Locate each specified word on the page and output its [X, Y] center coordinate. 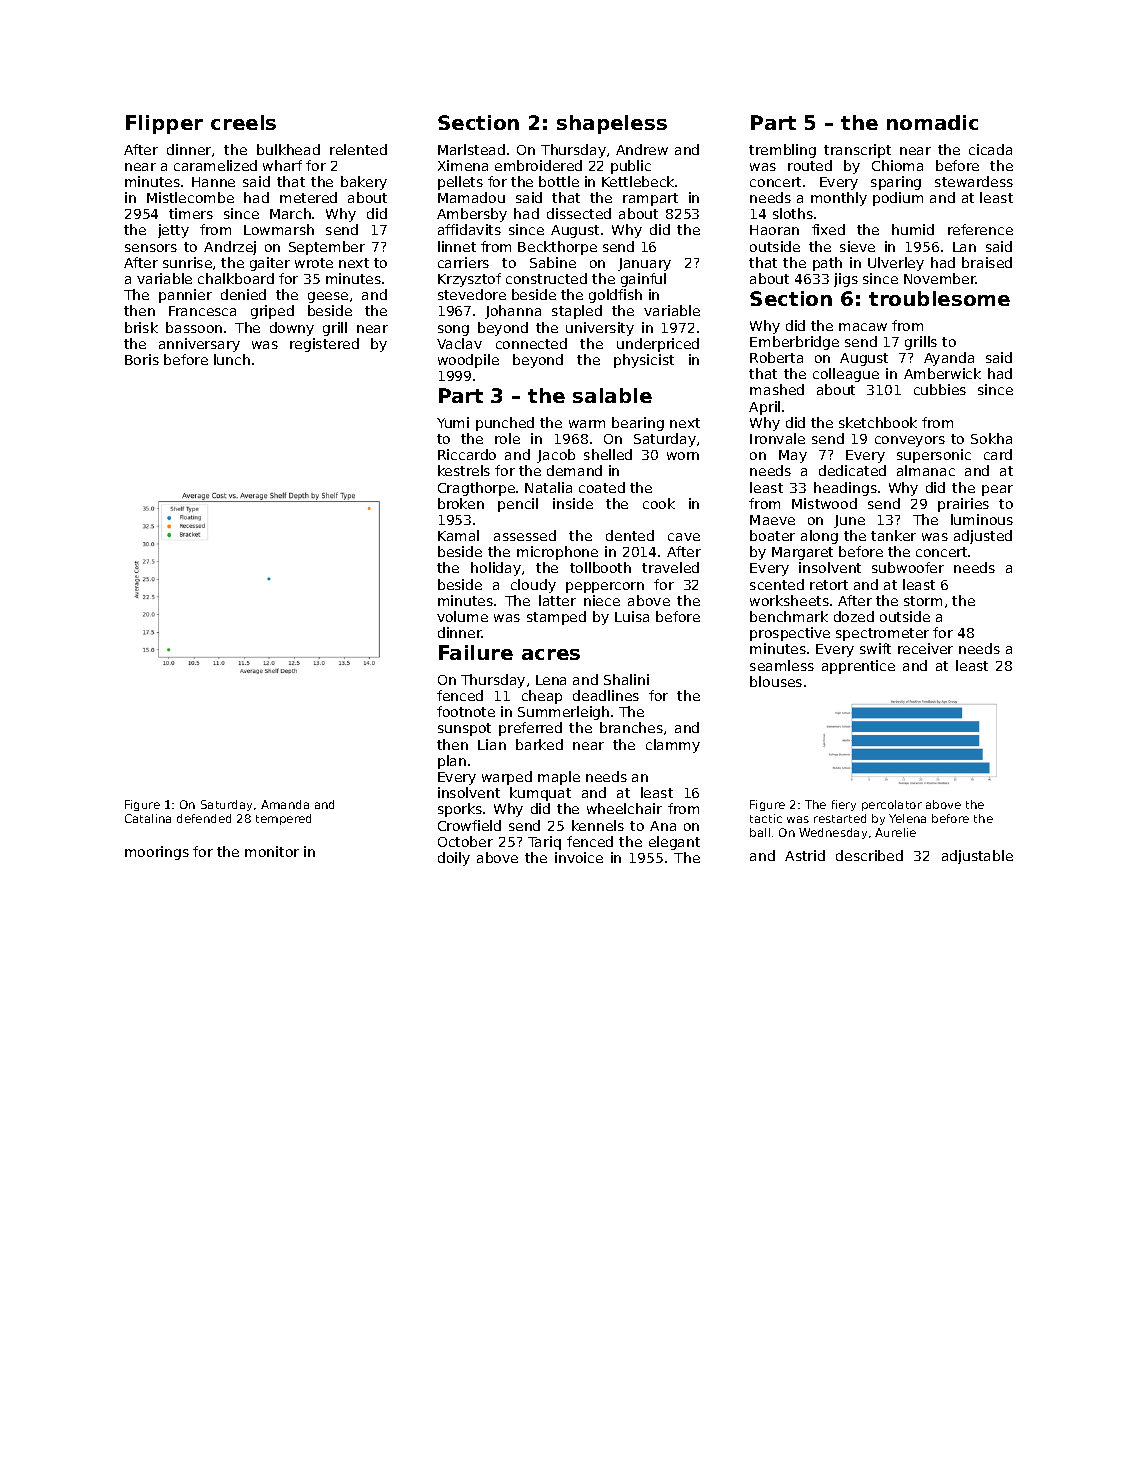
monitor [272, 851]
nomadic [932, 122]
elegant [674, 843]
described [869, 855]
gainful [643, 280]
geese [328, 297]
